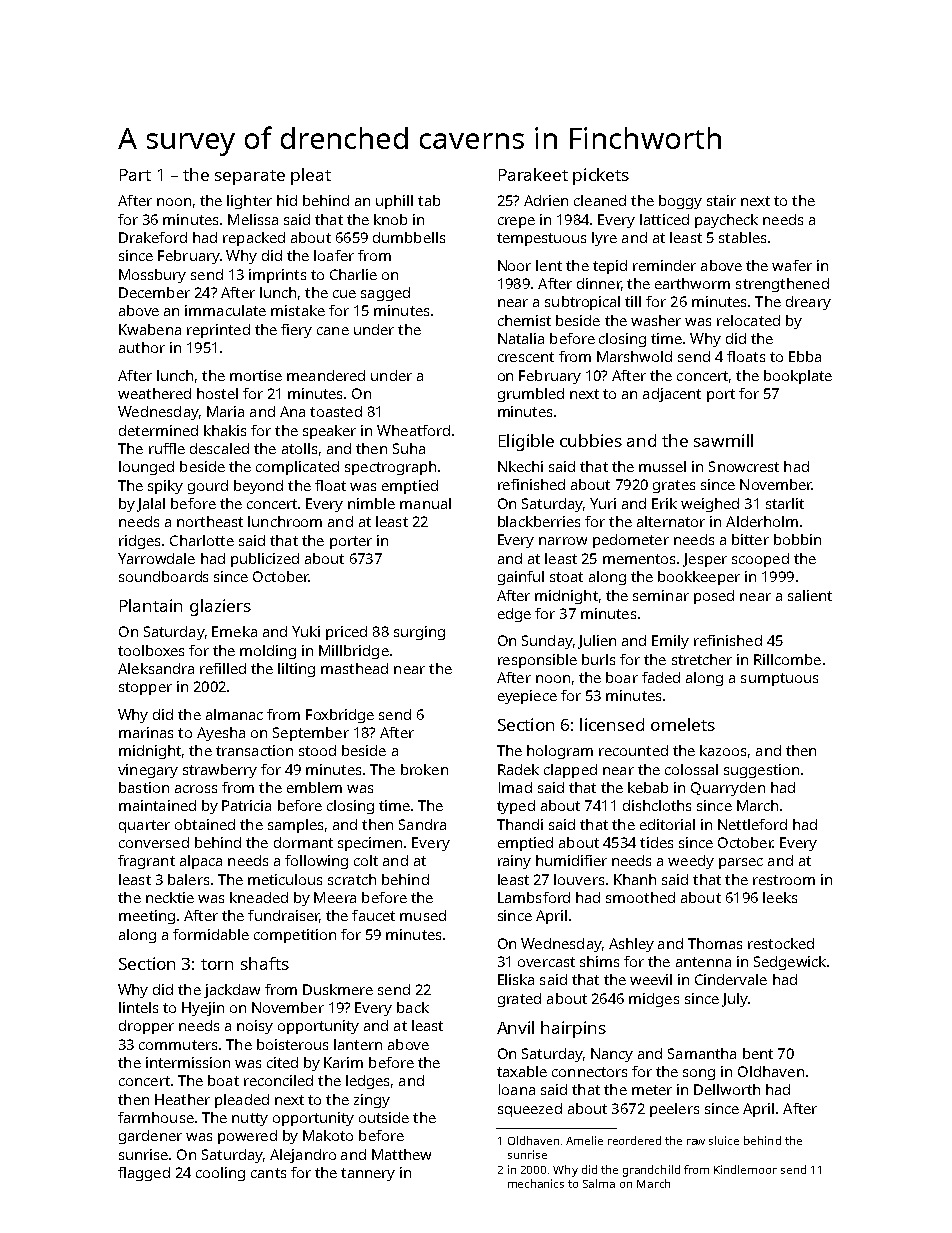 This screenshot has height=1233, width=952. Describe the element at coordinates (530, 1110) in the screenshot. I see `squeezed` at that location.
